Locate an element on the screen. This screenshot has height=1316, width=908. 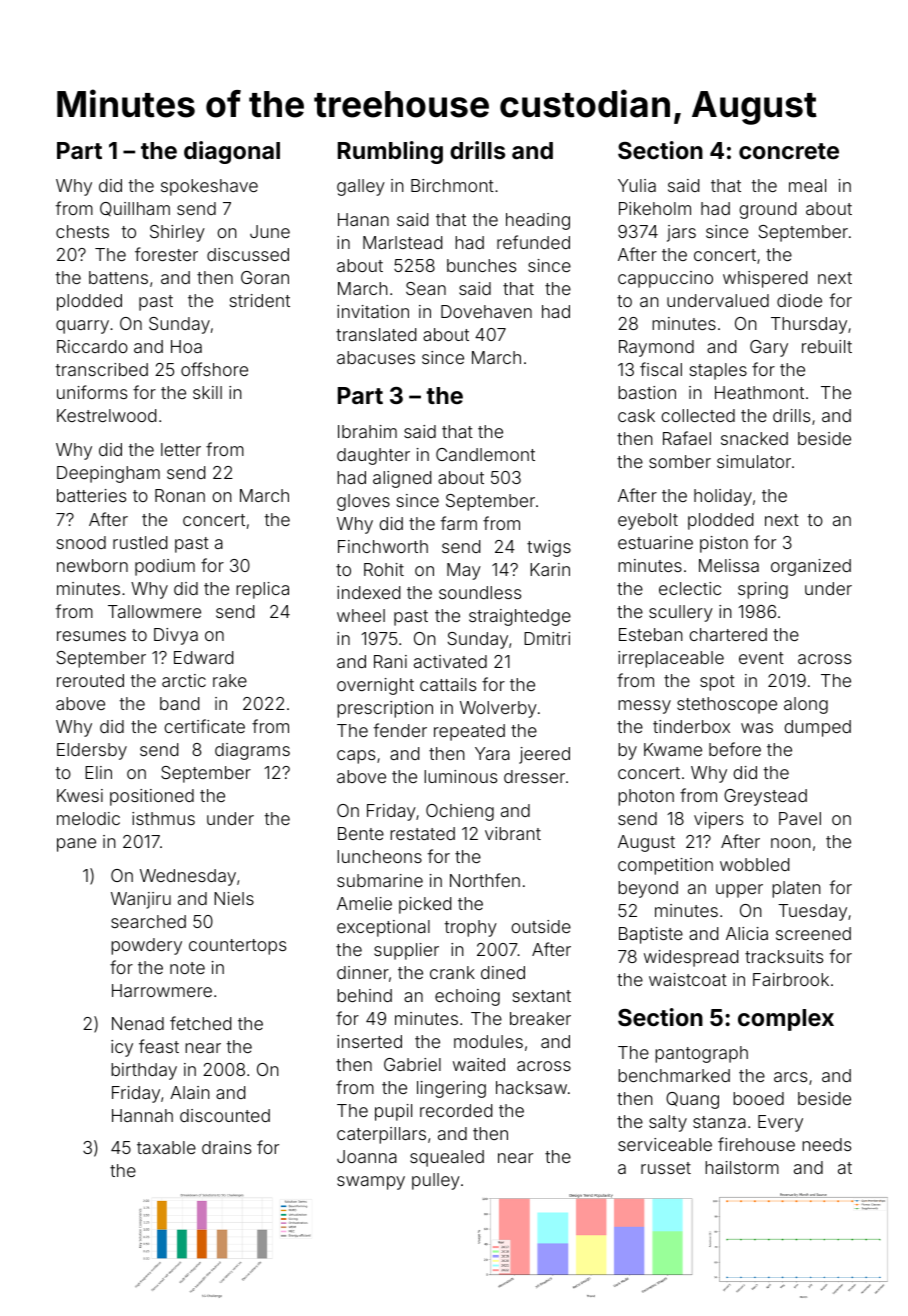
pulley is located at coordinates (436, 1181).
